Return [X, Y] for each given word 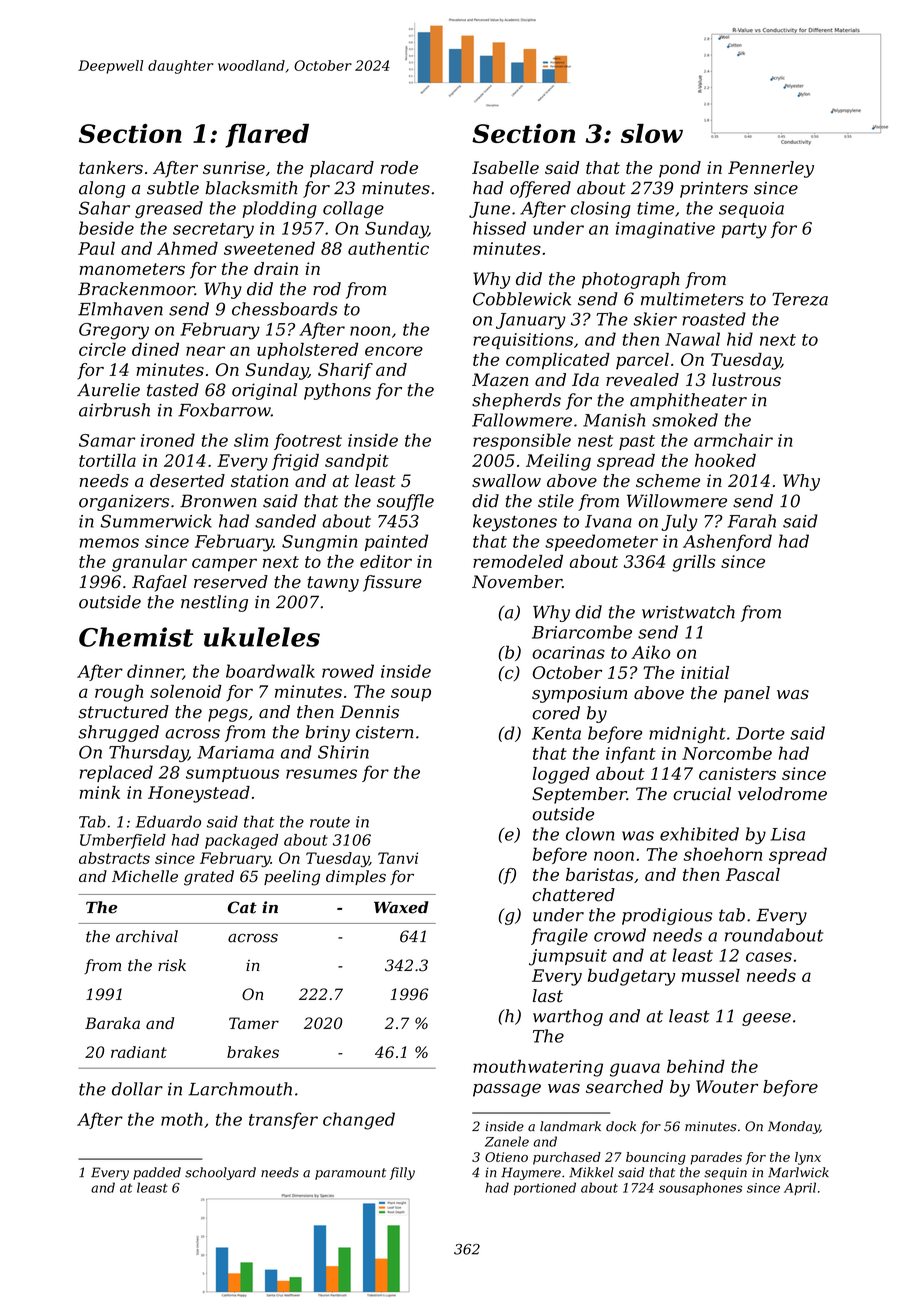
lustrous [746, 380]
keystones [515, 522]
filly [402, 1173]
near [205, 351]
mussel [711, 975]
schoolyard [220, 1173]
